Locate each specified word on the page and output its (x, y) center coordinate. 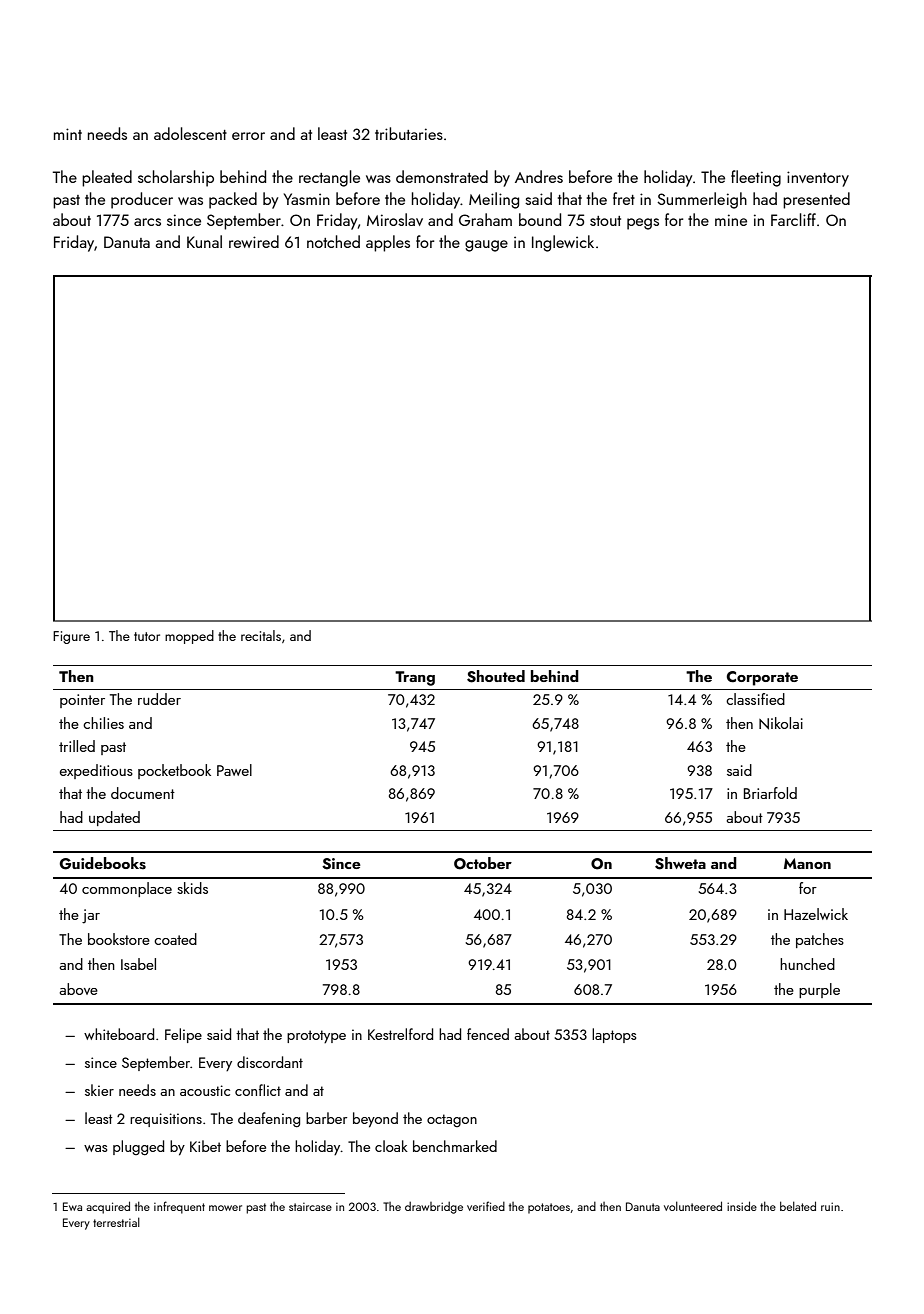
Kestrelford (400, 1034)
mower (225, 1208)
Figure (71, 637)
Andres (539, 176)
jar (91, 916)
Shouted (496, 676)
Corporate (762, 678)
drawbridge (434, 1208)
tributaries (409, 133)
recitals (261, 635)
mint (68, 134)
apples (388, 243)
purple (819, 990)
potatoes (549, 1208)
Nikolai (781, 723)
